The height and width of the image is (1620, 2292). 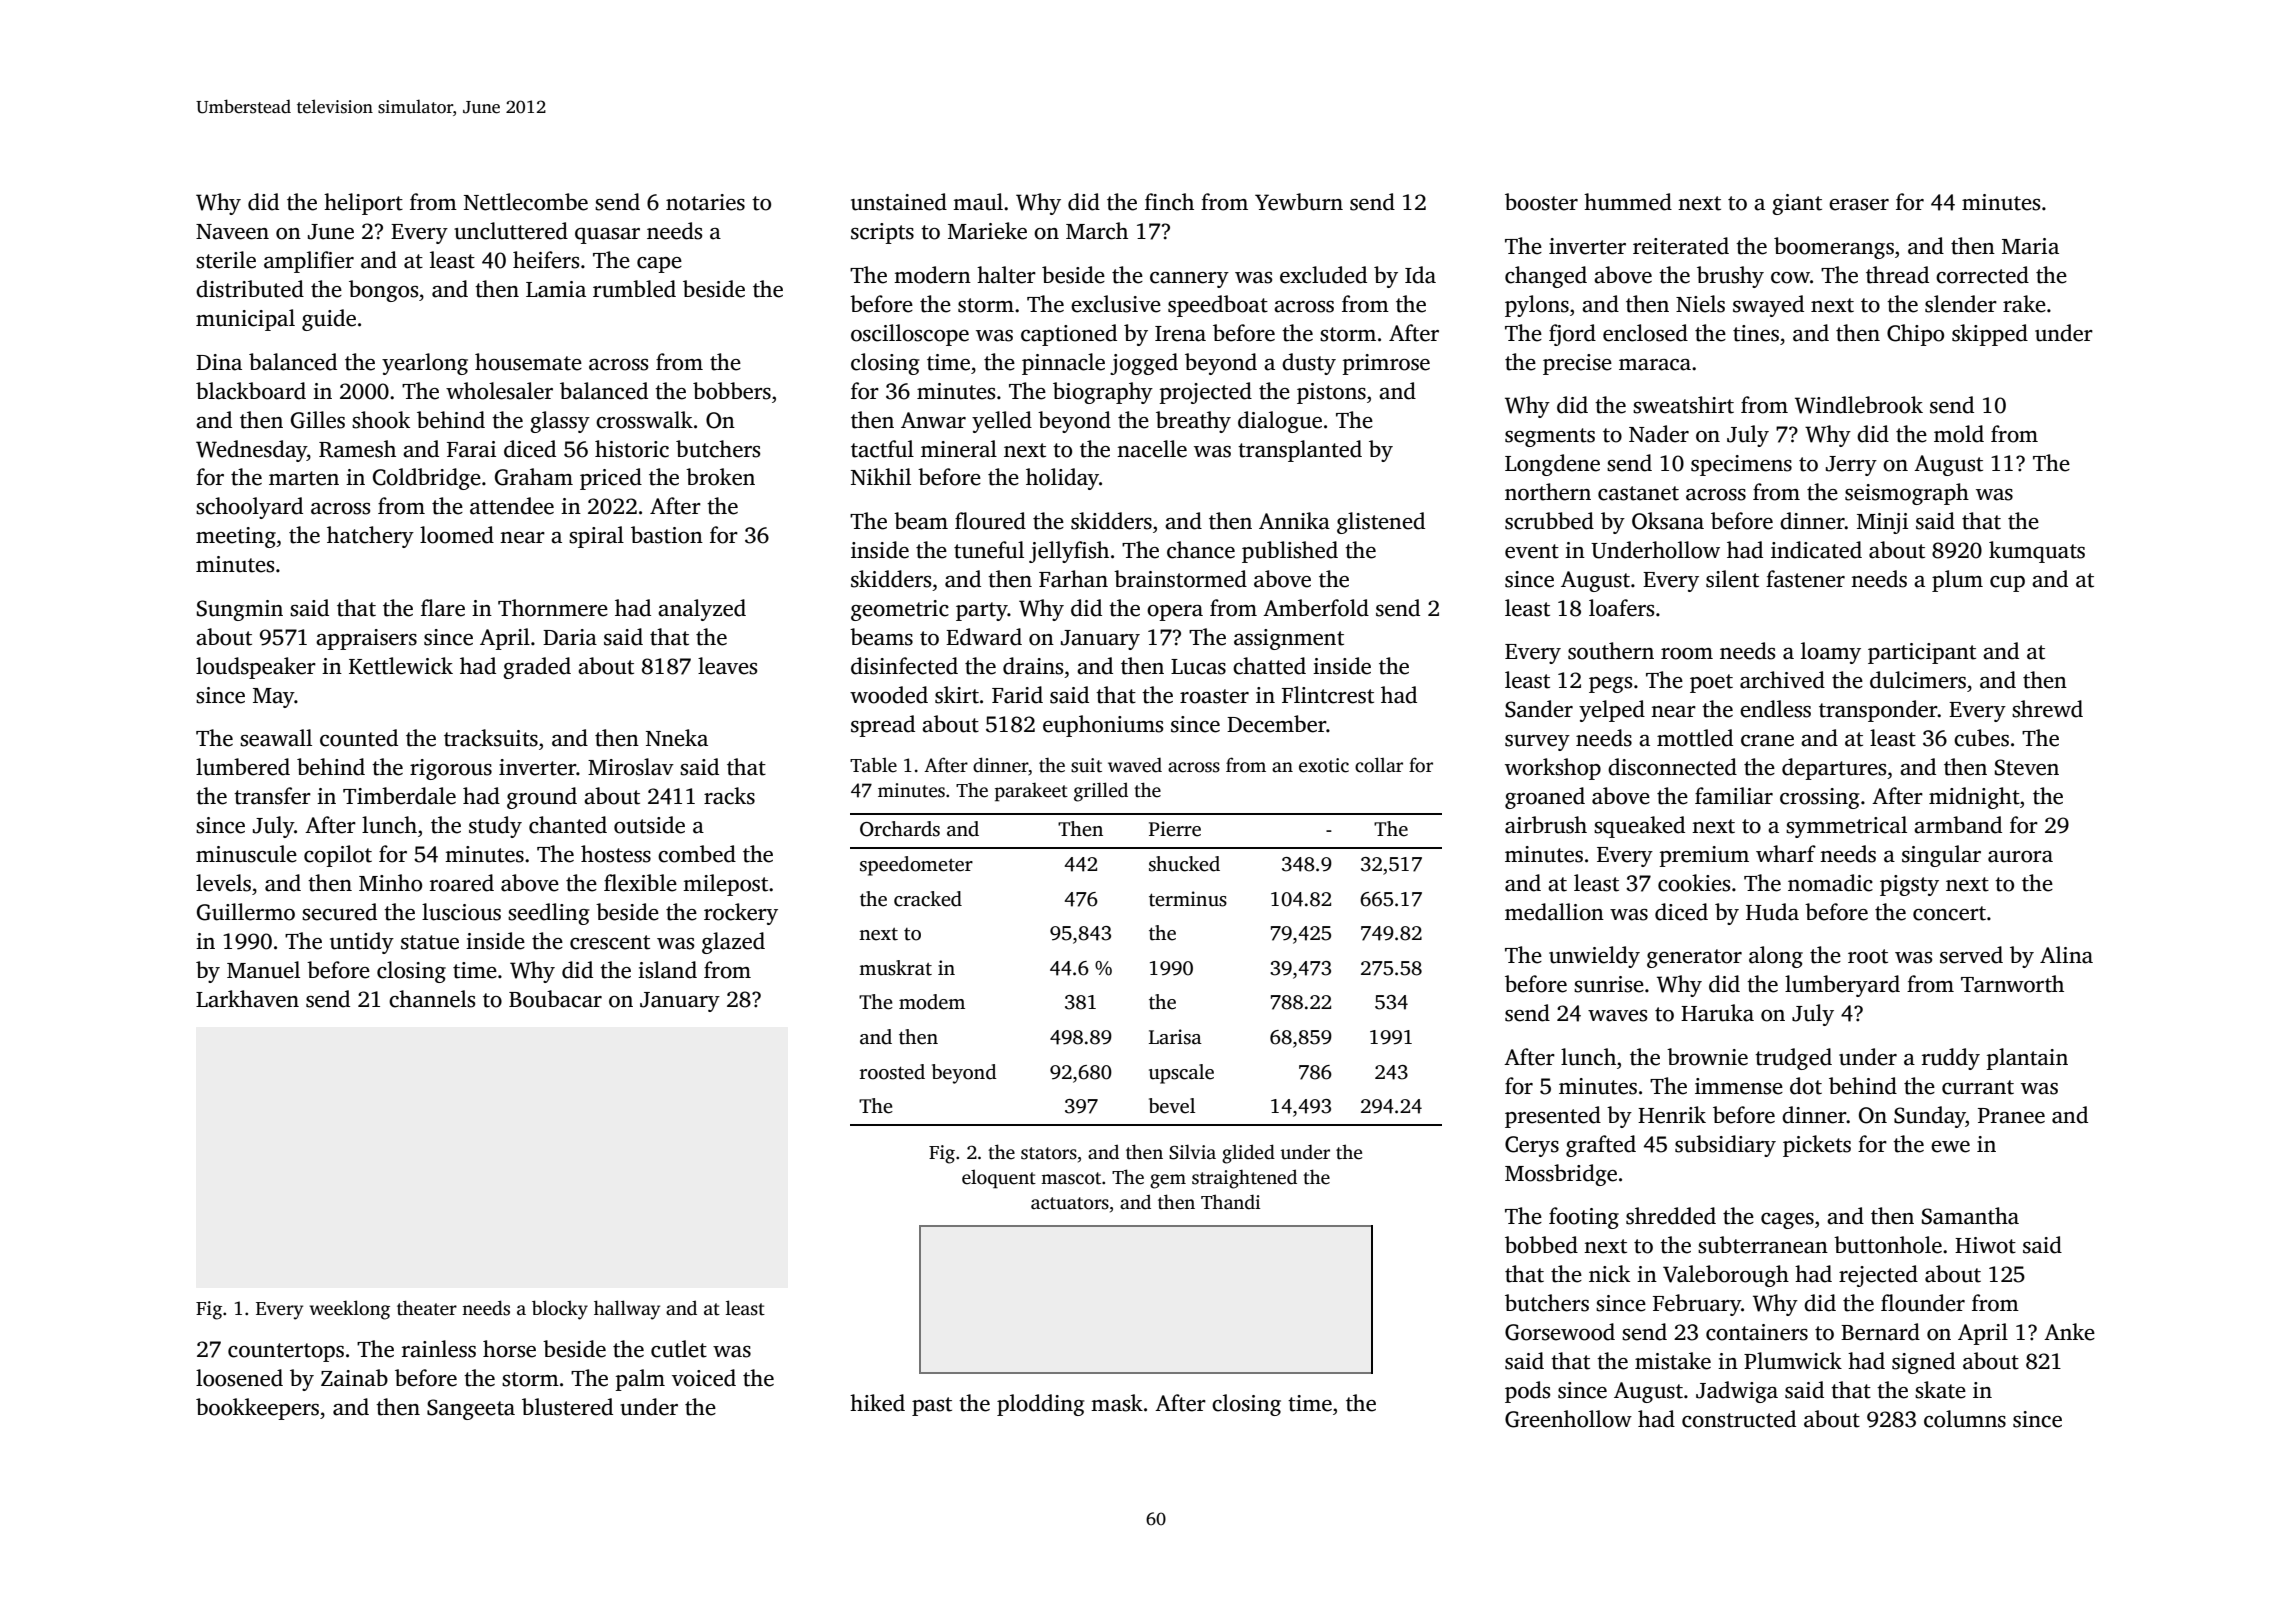 What do you see at coordinates (596, 537) in the image?
I see `spiral` at bounding box center [596, 537].
